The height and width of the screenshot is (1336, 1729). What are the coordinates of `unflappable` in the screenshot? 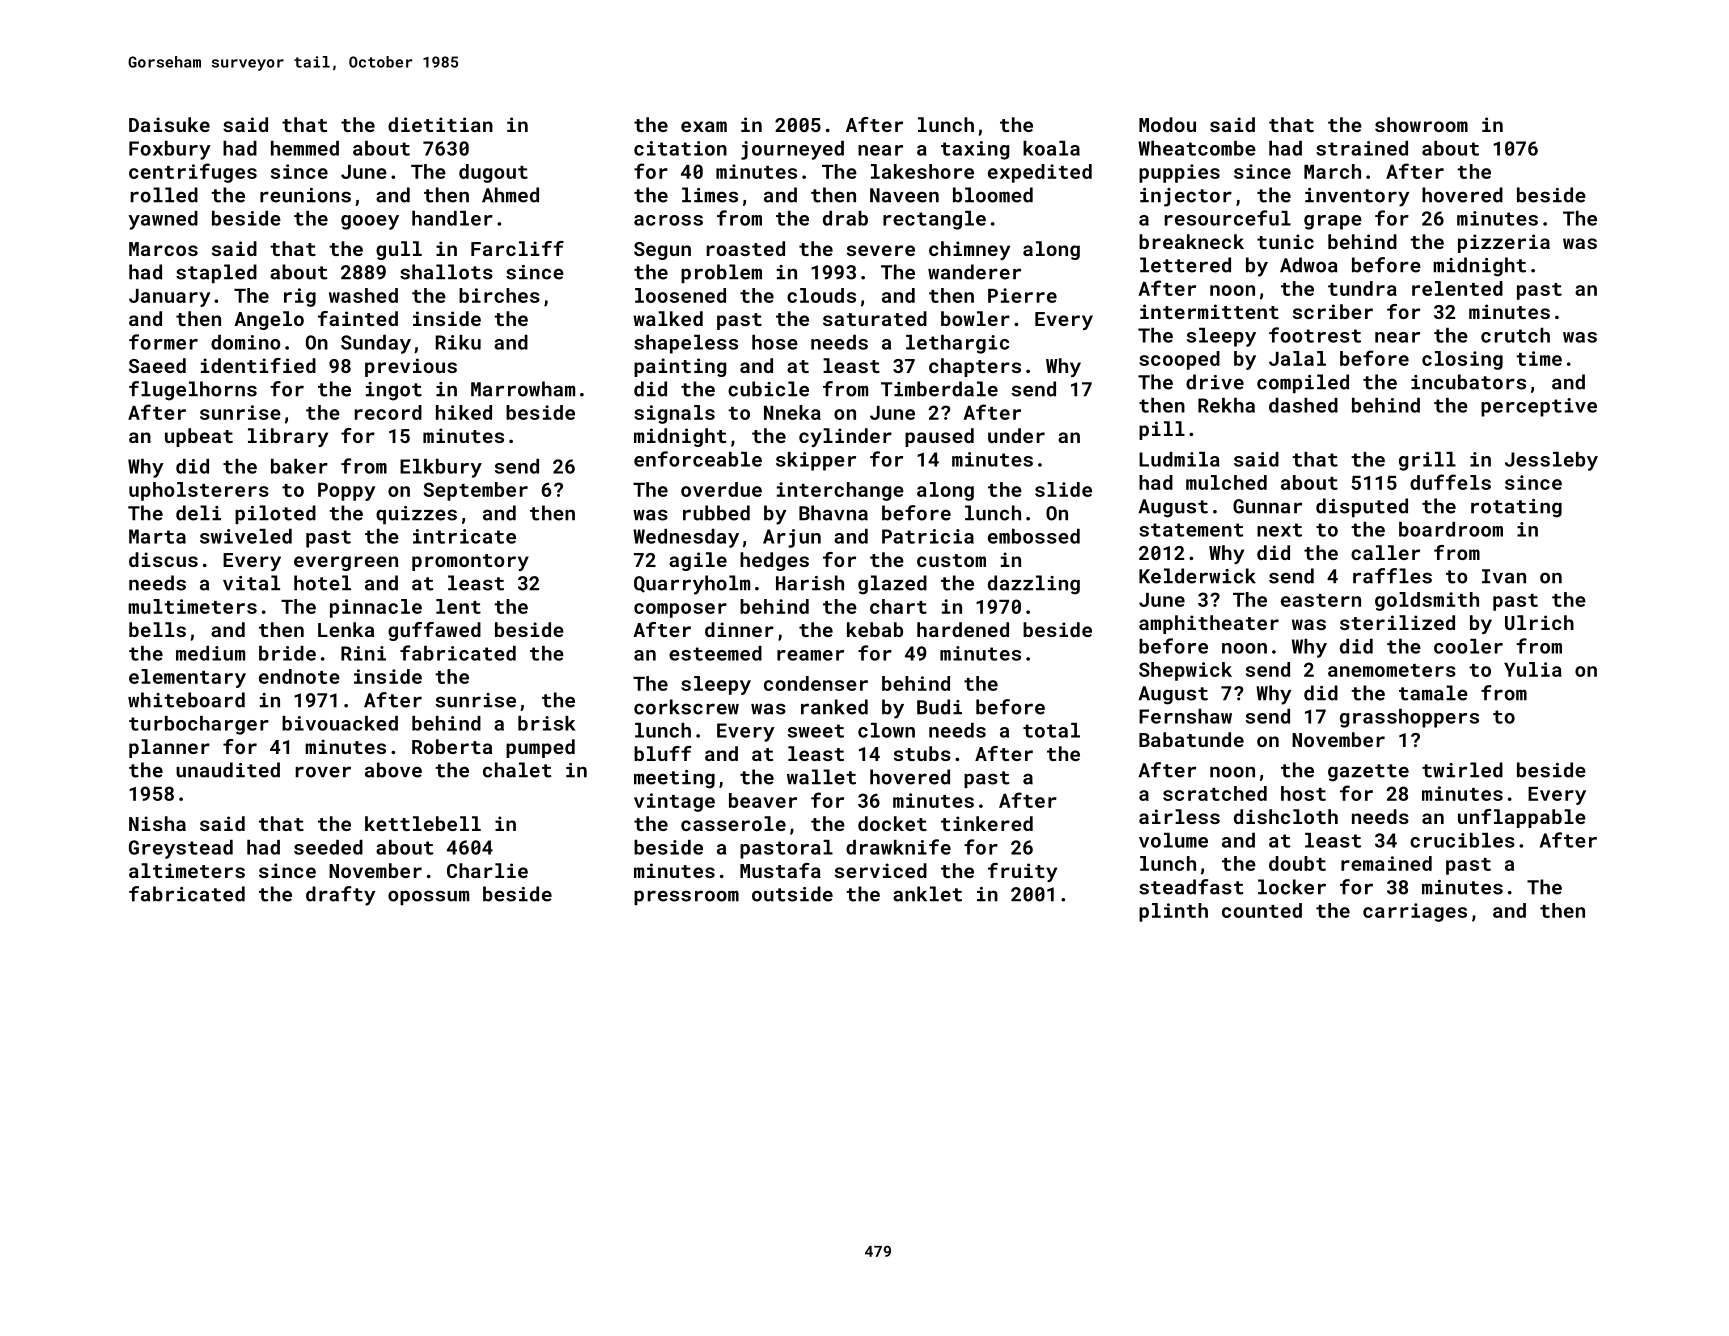 It's located at (1522, 818).
